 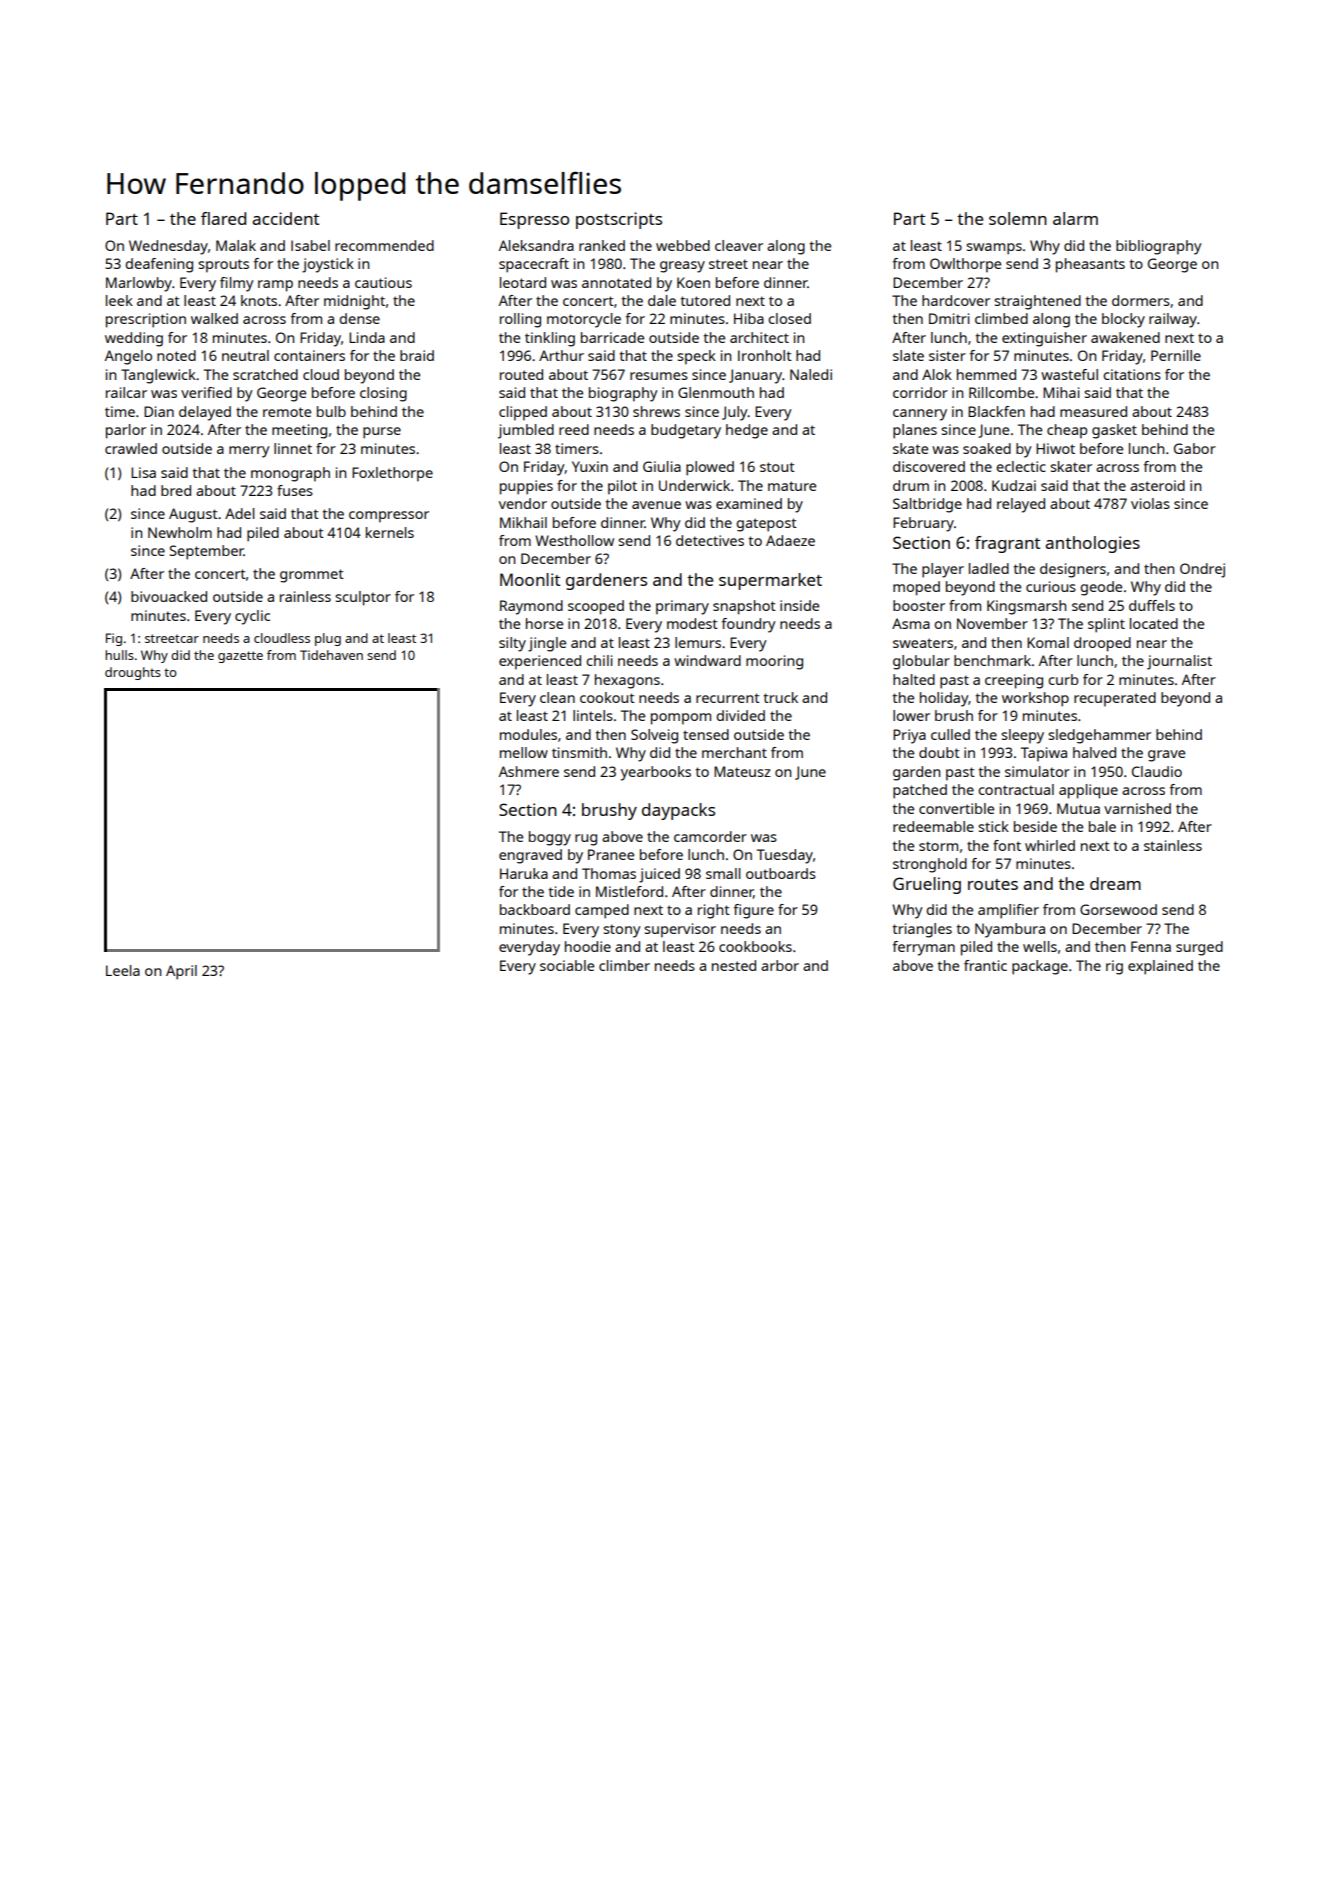 What do you see at coordinates (521, 374) in the image?
I see `routed` at bounding box center [521, 374].
